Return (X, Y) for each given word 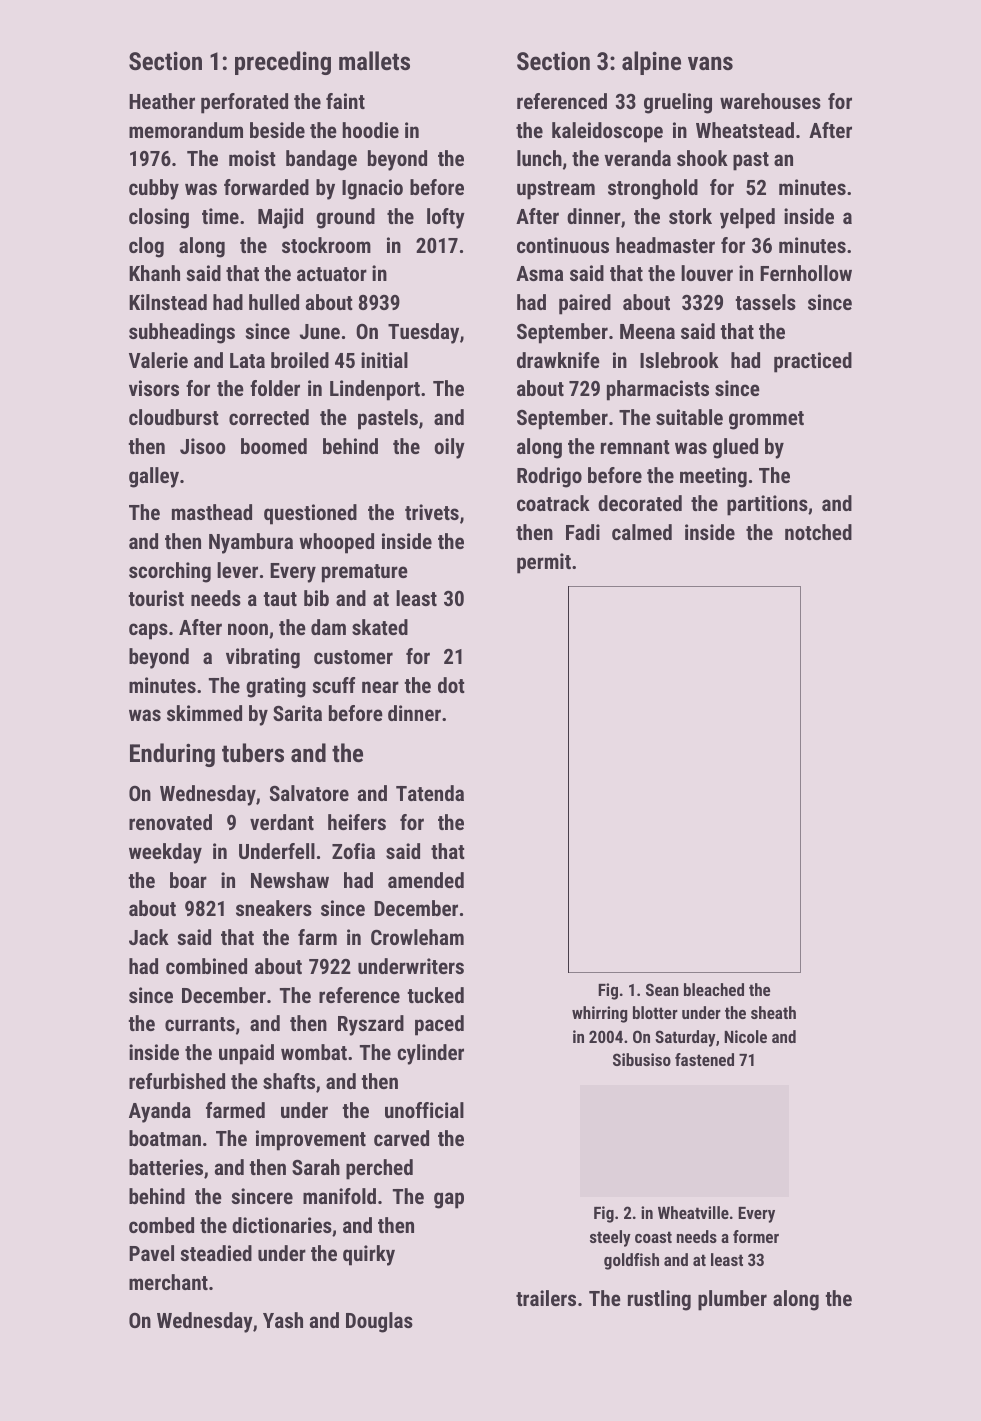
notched (818, 532)
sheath (773, 1012)
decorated (640, 503)
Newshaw (290, 880)
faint (345, 101)
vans (710, 63)
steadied (216, 1253)
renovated (170, 822)
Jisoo (203, 446)
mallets (374, 60)
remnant (635, 447)
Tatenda (430, 793)
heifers (357, 822)
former (756, 1236)
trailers (546, 1298)
